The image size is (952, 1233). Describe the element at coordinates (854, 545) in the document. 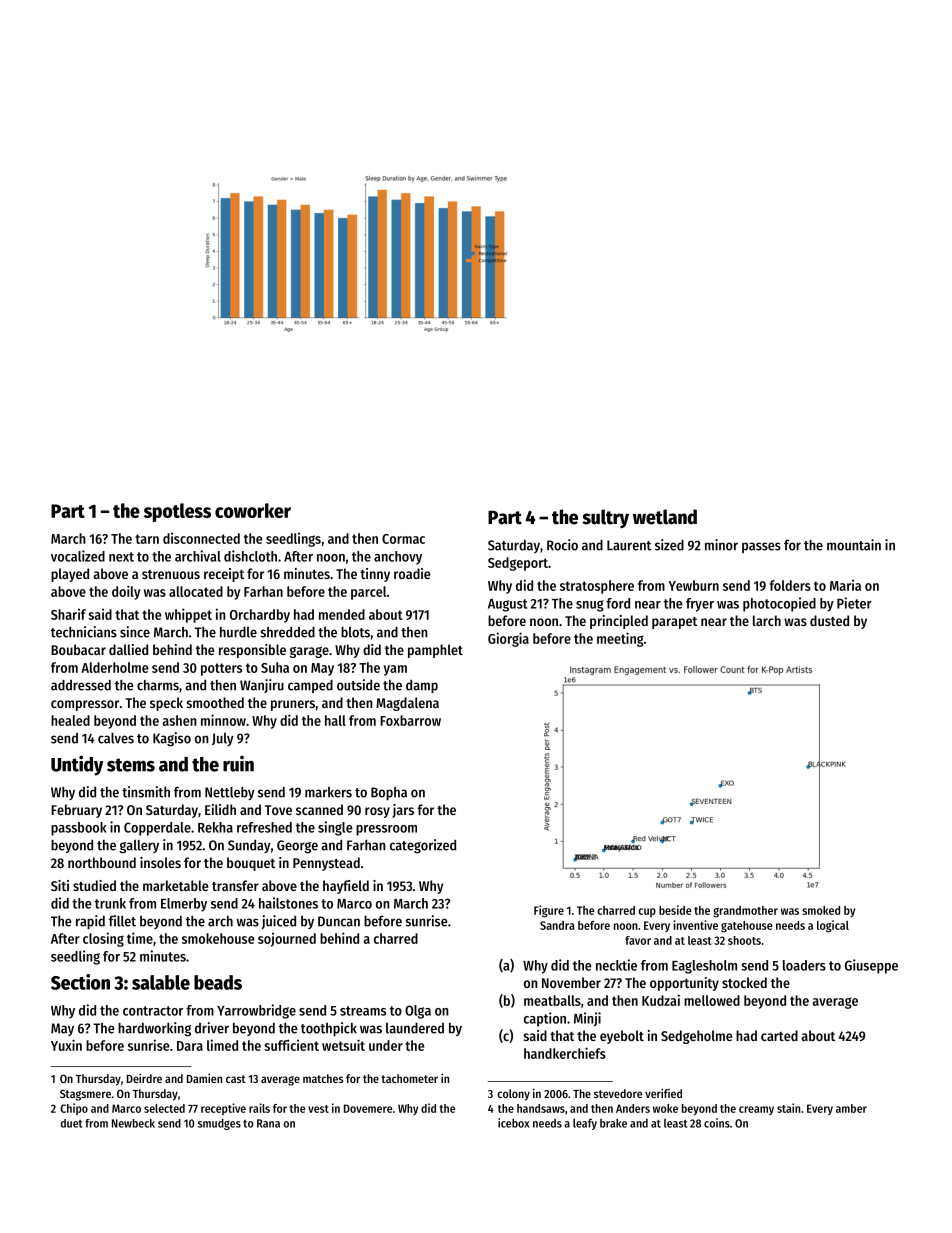

I see `mountain` at that location.
